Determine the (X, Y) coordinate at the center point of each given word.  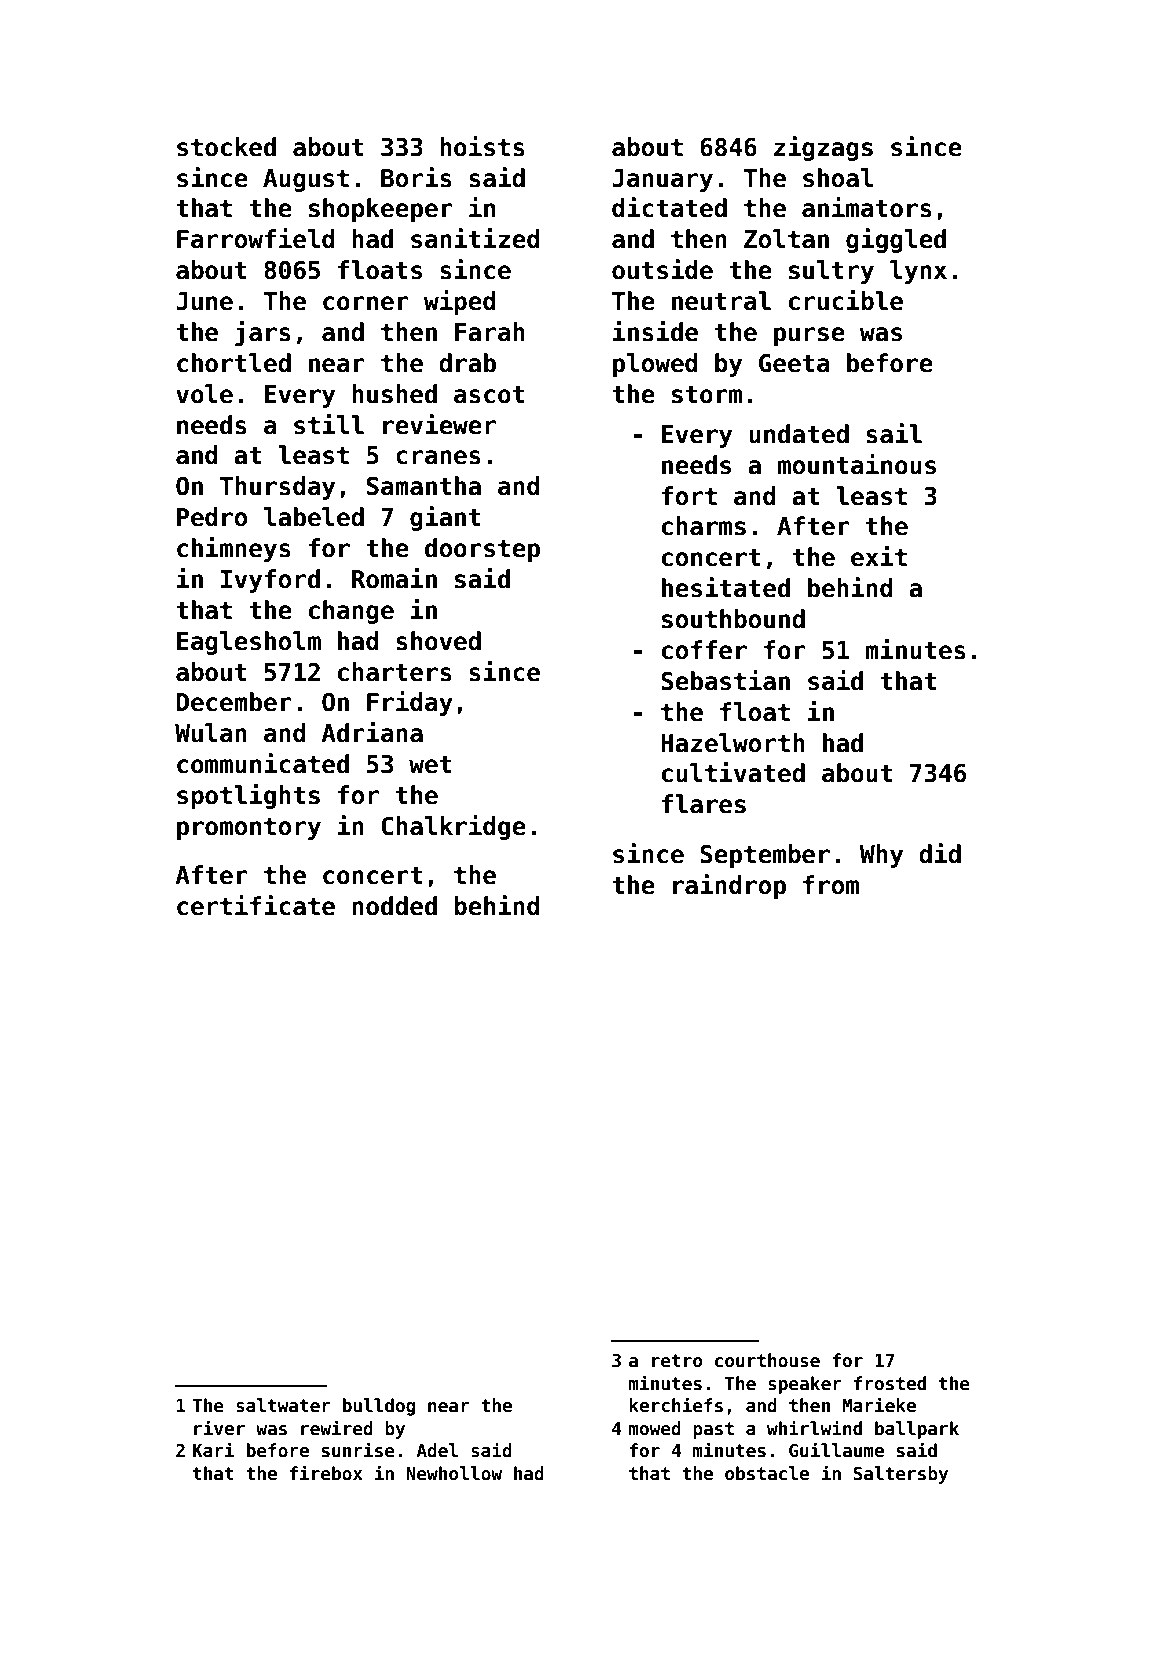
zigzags (823, 148)
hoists (482, 146)
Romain (394, 578)
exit (879, 556)
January (662, 180)
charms (704, 526)
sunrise (358, 1450)
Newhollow (454, 1473)
